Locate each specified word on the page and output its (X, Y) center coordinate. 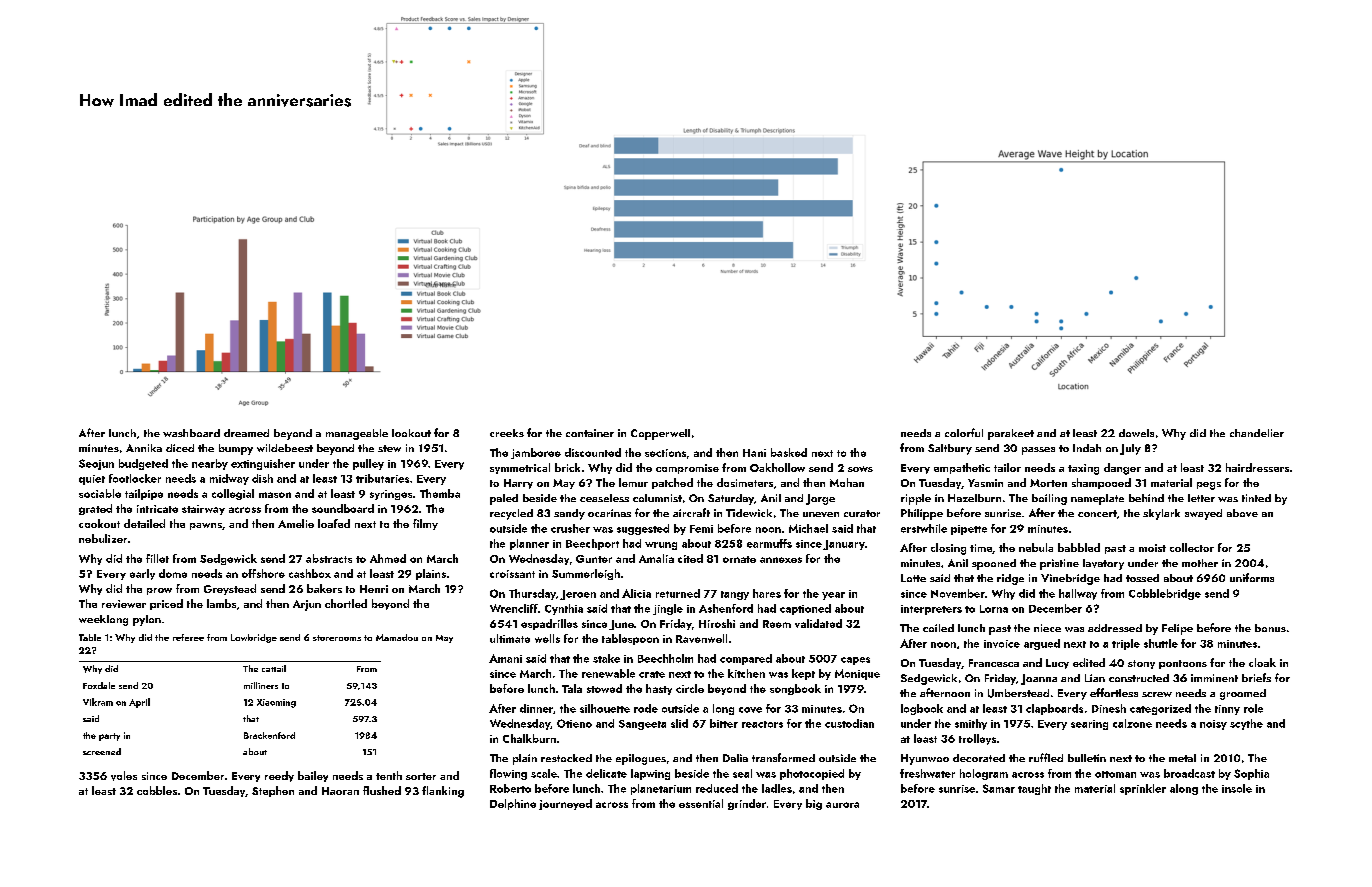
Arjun (307, 605)
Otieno (574, 723)
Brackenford (269, 735)
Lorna (994, 609)
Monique (857, 674)
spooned (994, 564)
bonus (1270, 628)
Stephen (273, 791)
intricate (157, 509)
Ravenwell (701, 638)
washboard (191, 433)
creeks (507, 433)
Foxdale (99, 685)
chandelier (1257, 433)
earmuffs (769, 543)
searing (1089, 725)
